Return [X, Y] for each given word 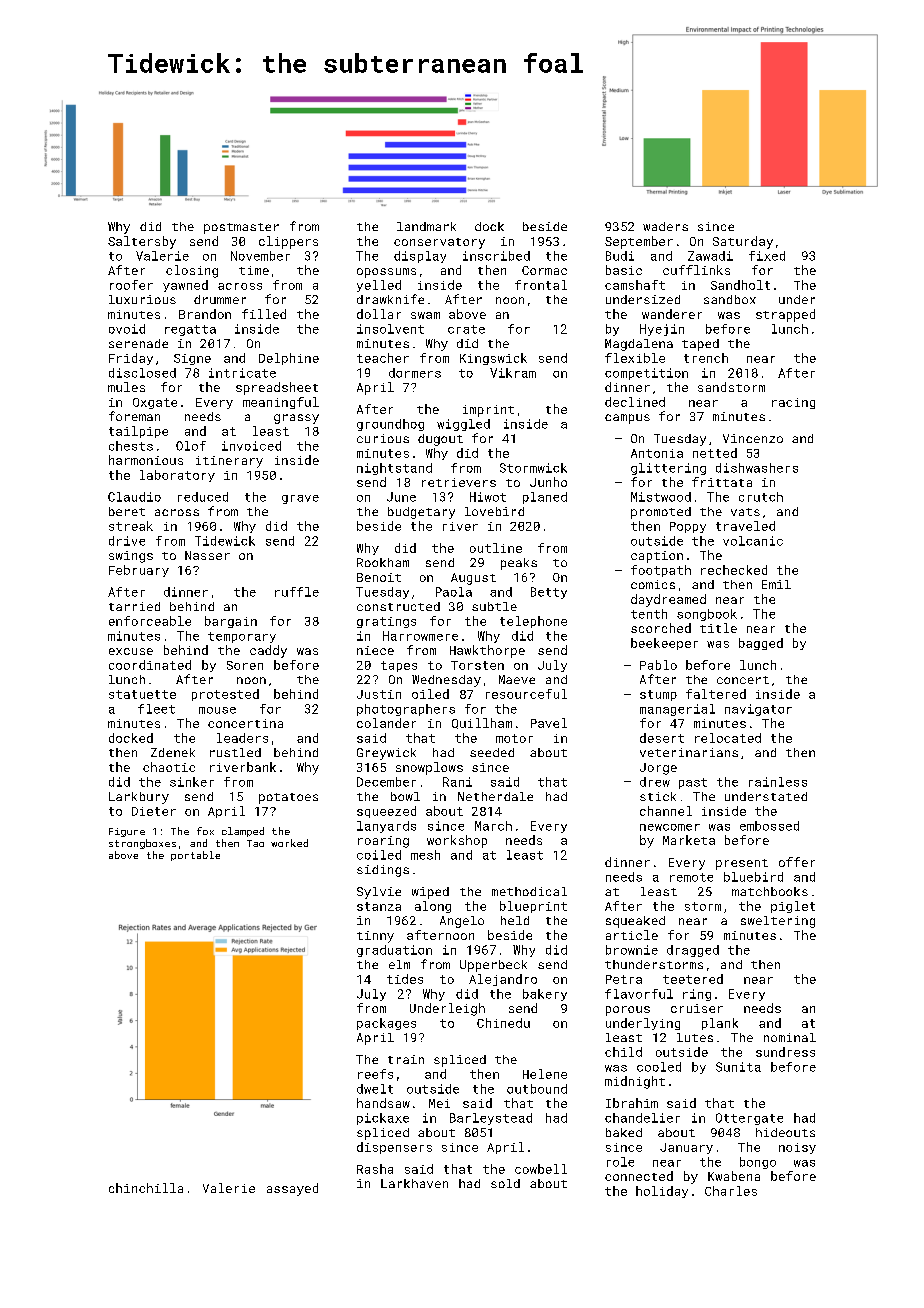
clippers [288, 242]
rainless [778, 782]
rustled [235, 752]
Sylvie [379, 893]
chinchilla [146, 1188]
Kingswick [493, 359]
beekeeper [664, 644]
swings [131, 557]
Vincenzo [753, 438]
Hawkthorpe [487, 651]
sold [505, 1183]
